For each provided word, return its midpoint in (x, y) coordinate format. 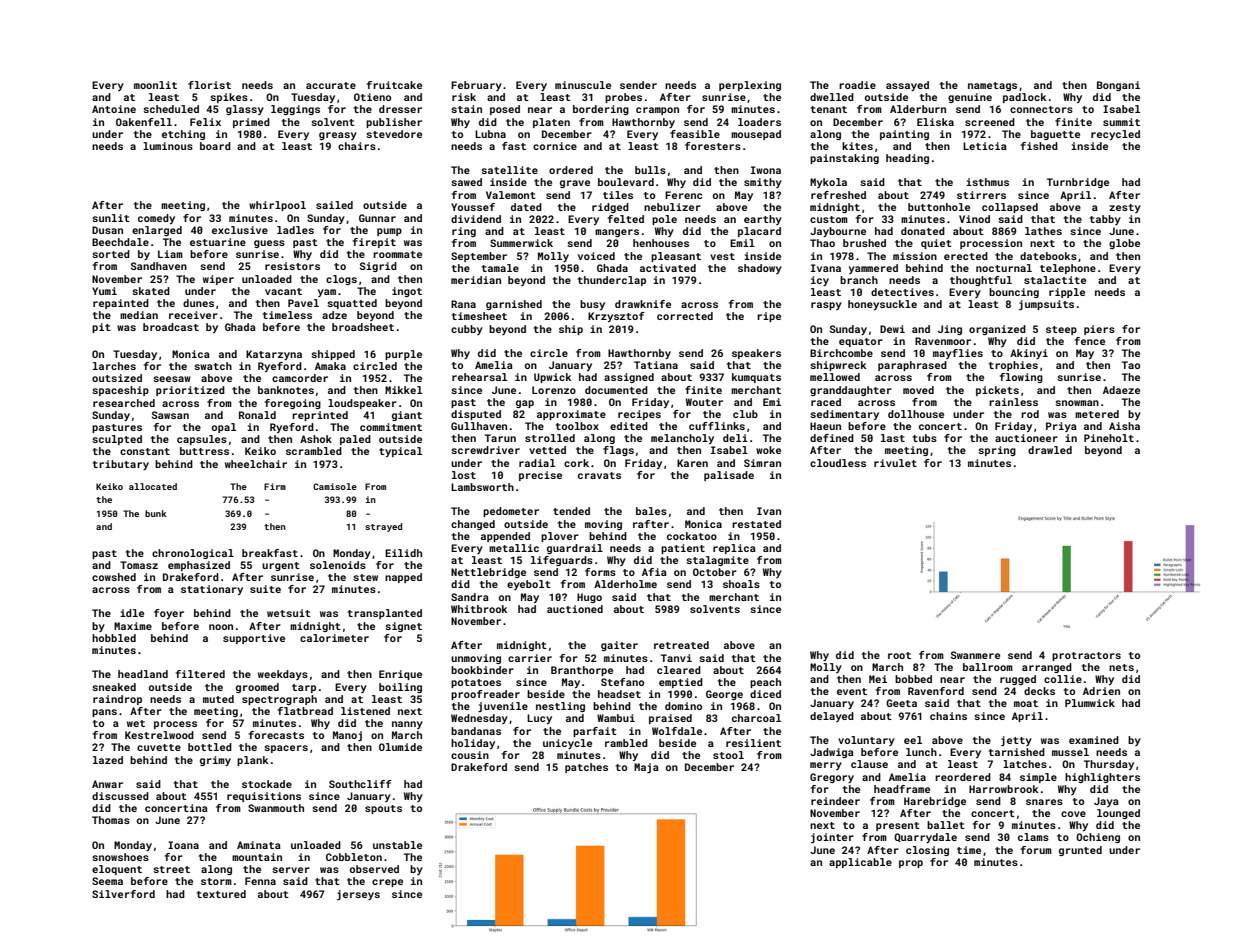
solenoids (338, 565)
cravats (599, 475)
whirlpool (277, 206)
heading (907, 159)
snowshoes (120, 857)
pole (664, 220)
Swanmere (975, 655)
